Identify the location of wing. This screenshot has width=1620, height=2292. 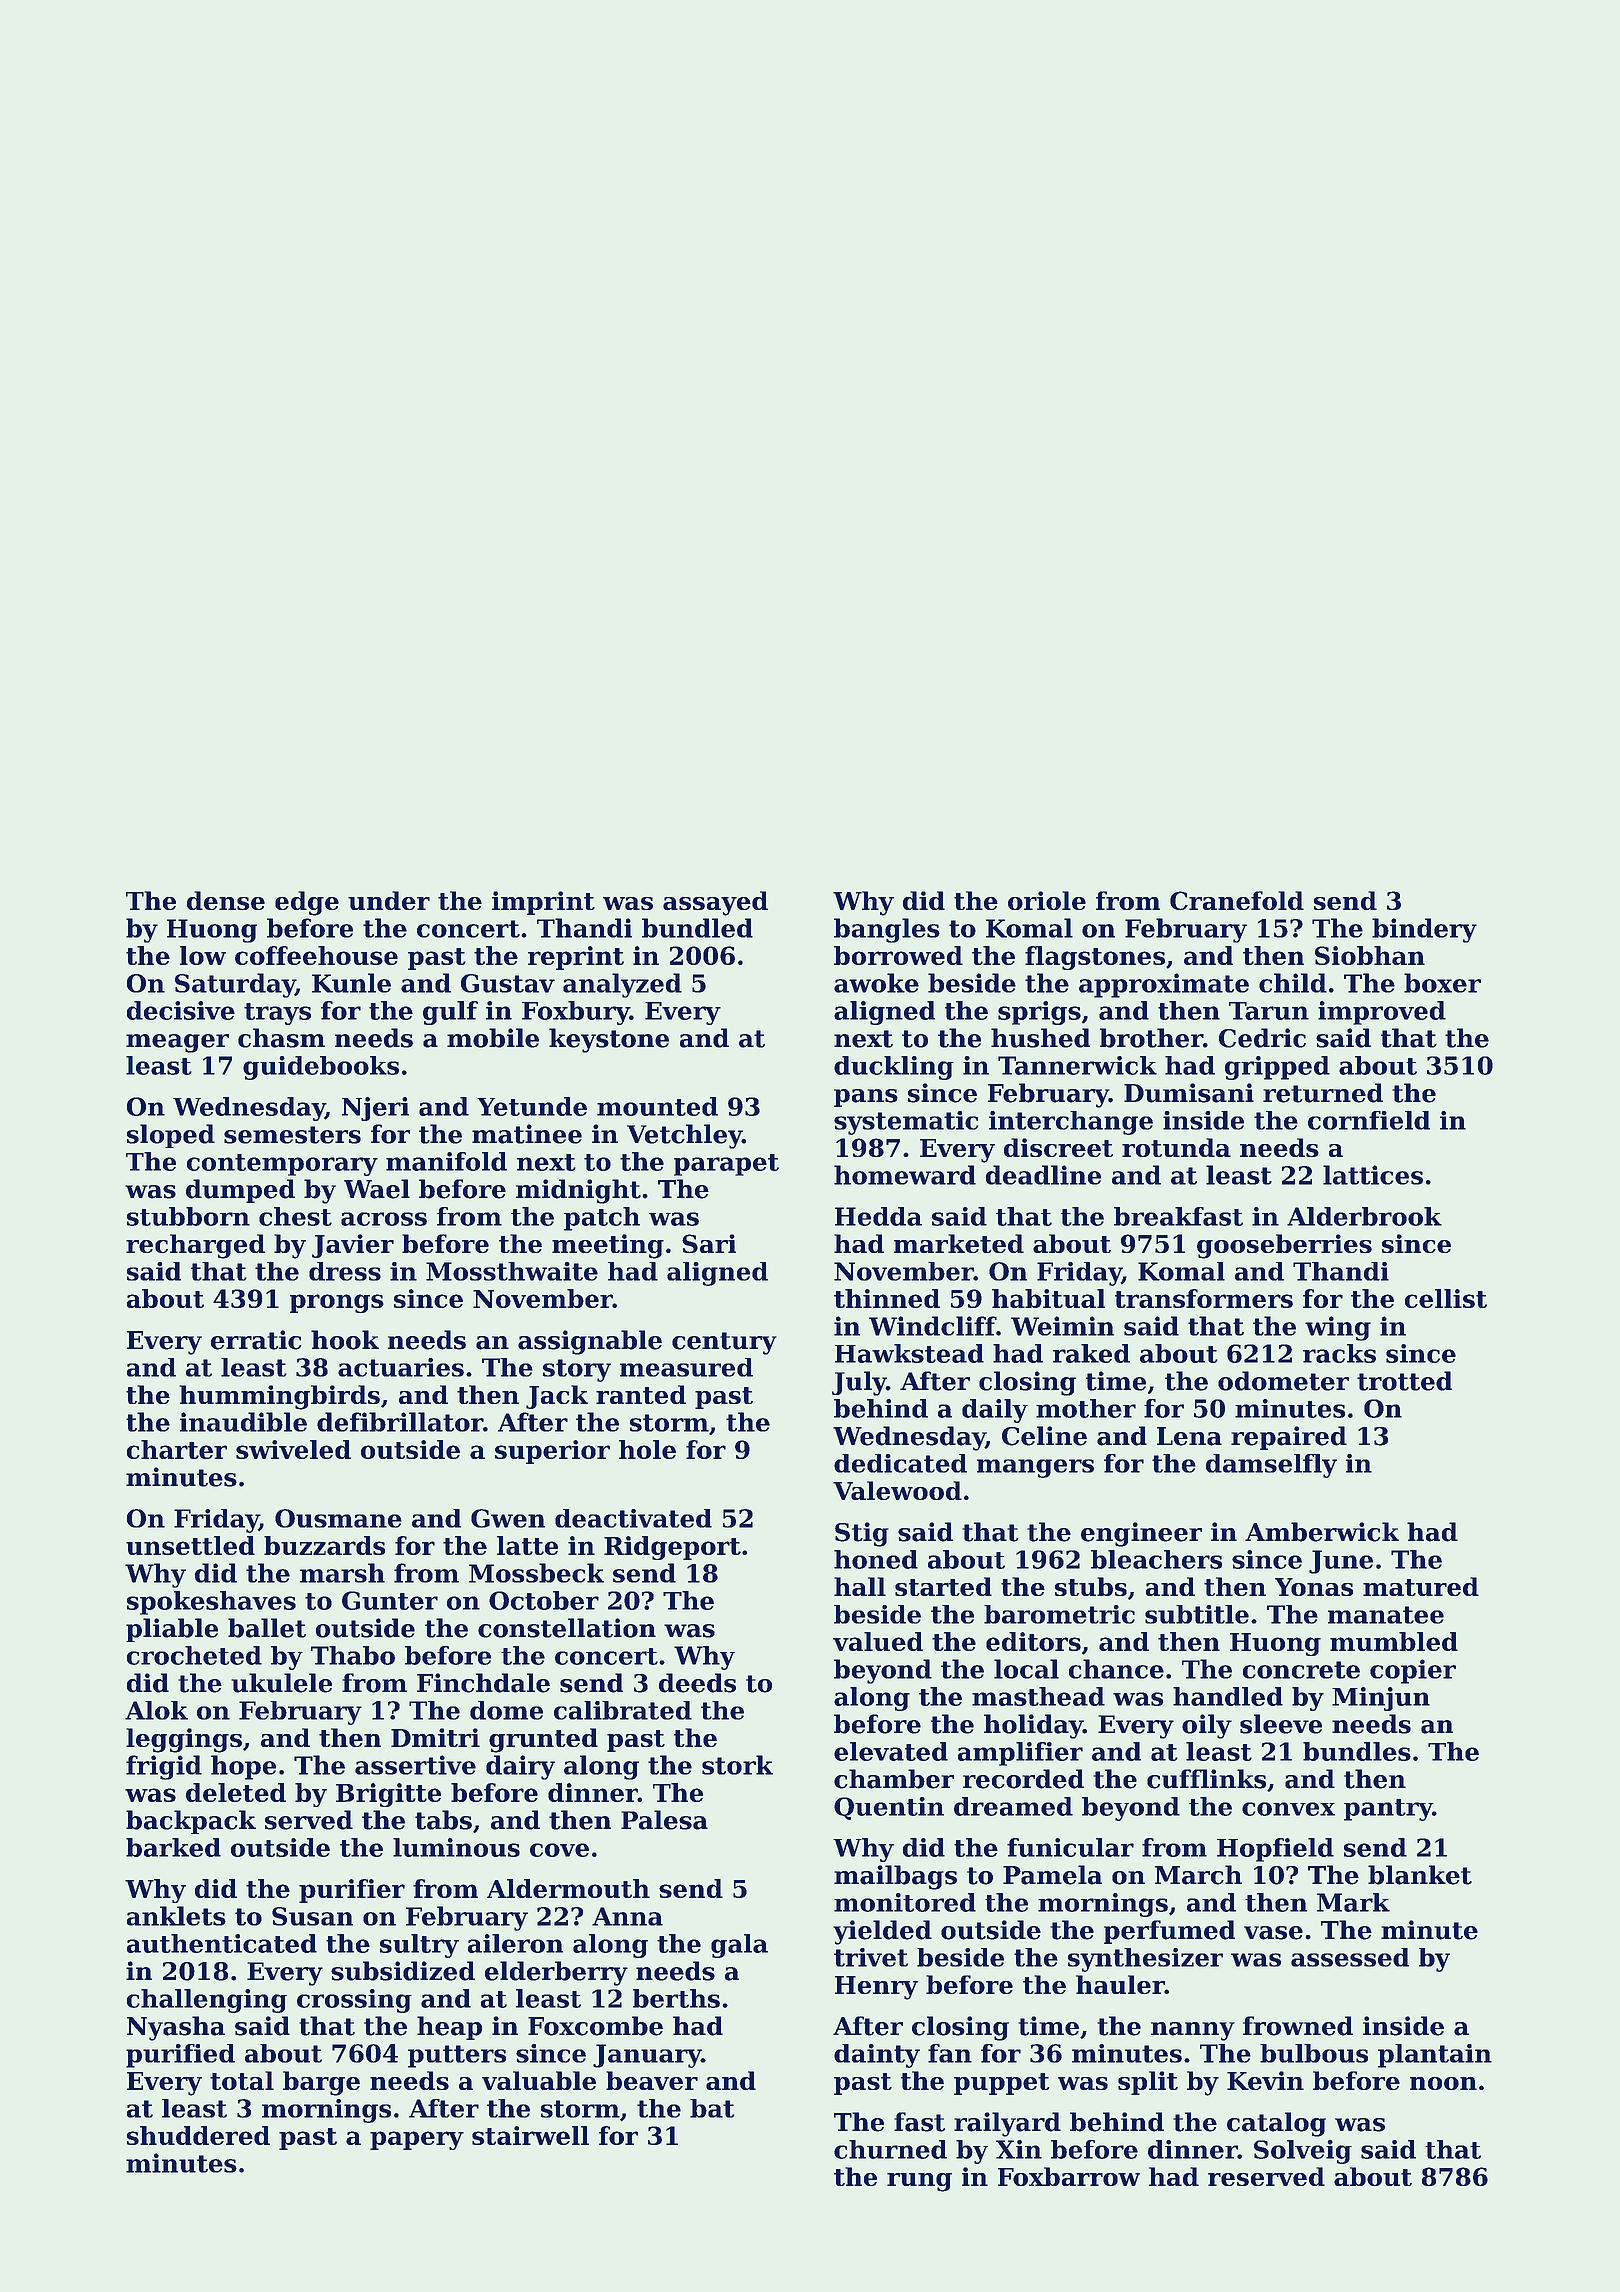
(1338, 1328).
